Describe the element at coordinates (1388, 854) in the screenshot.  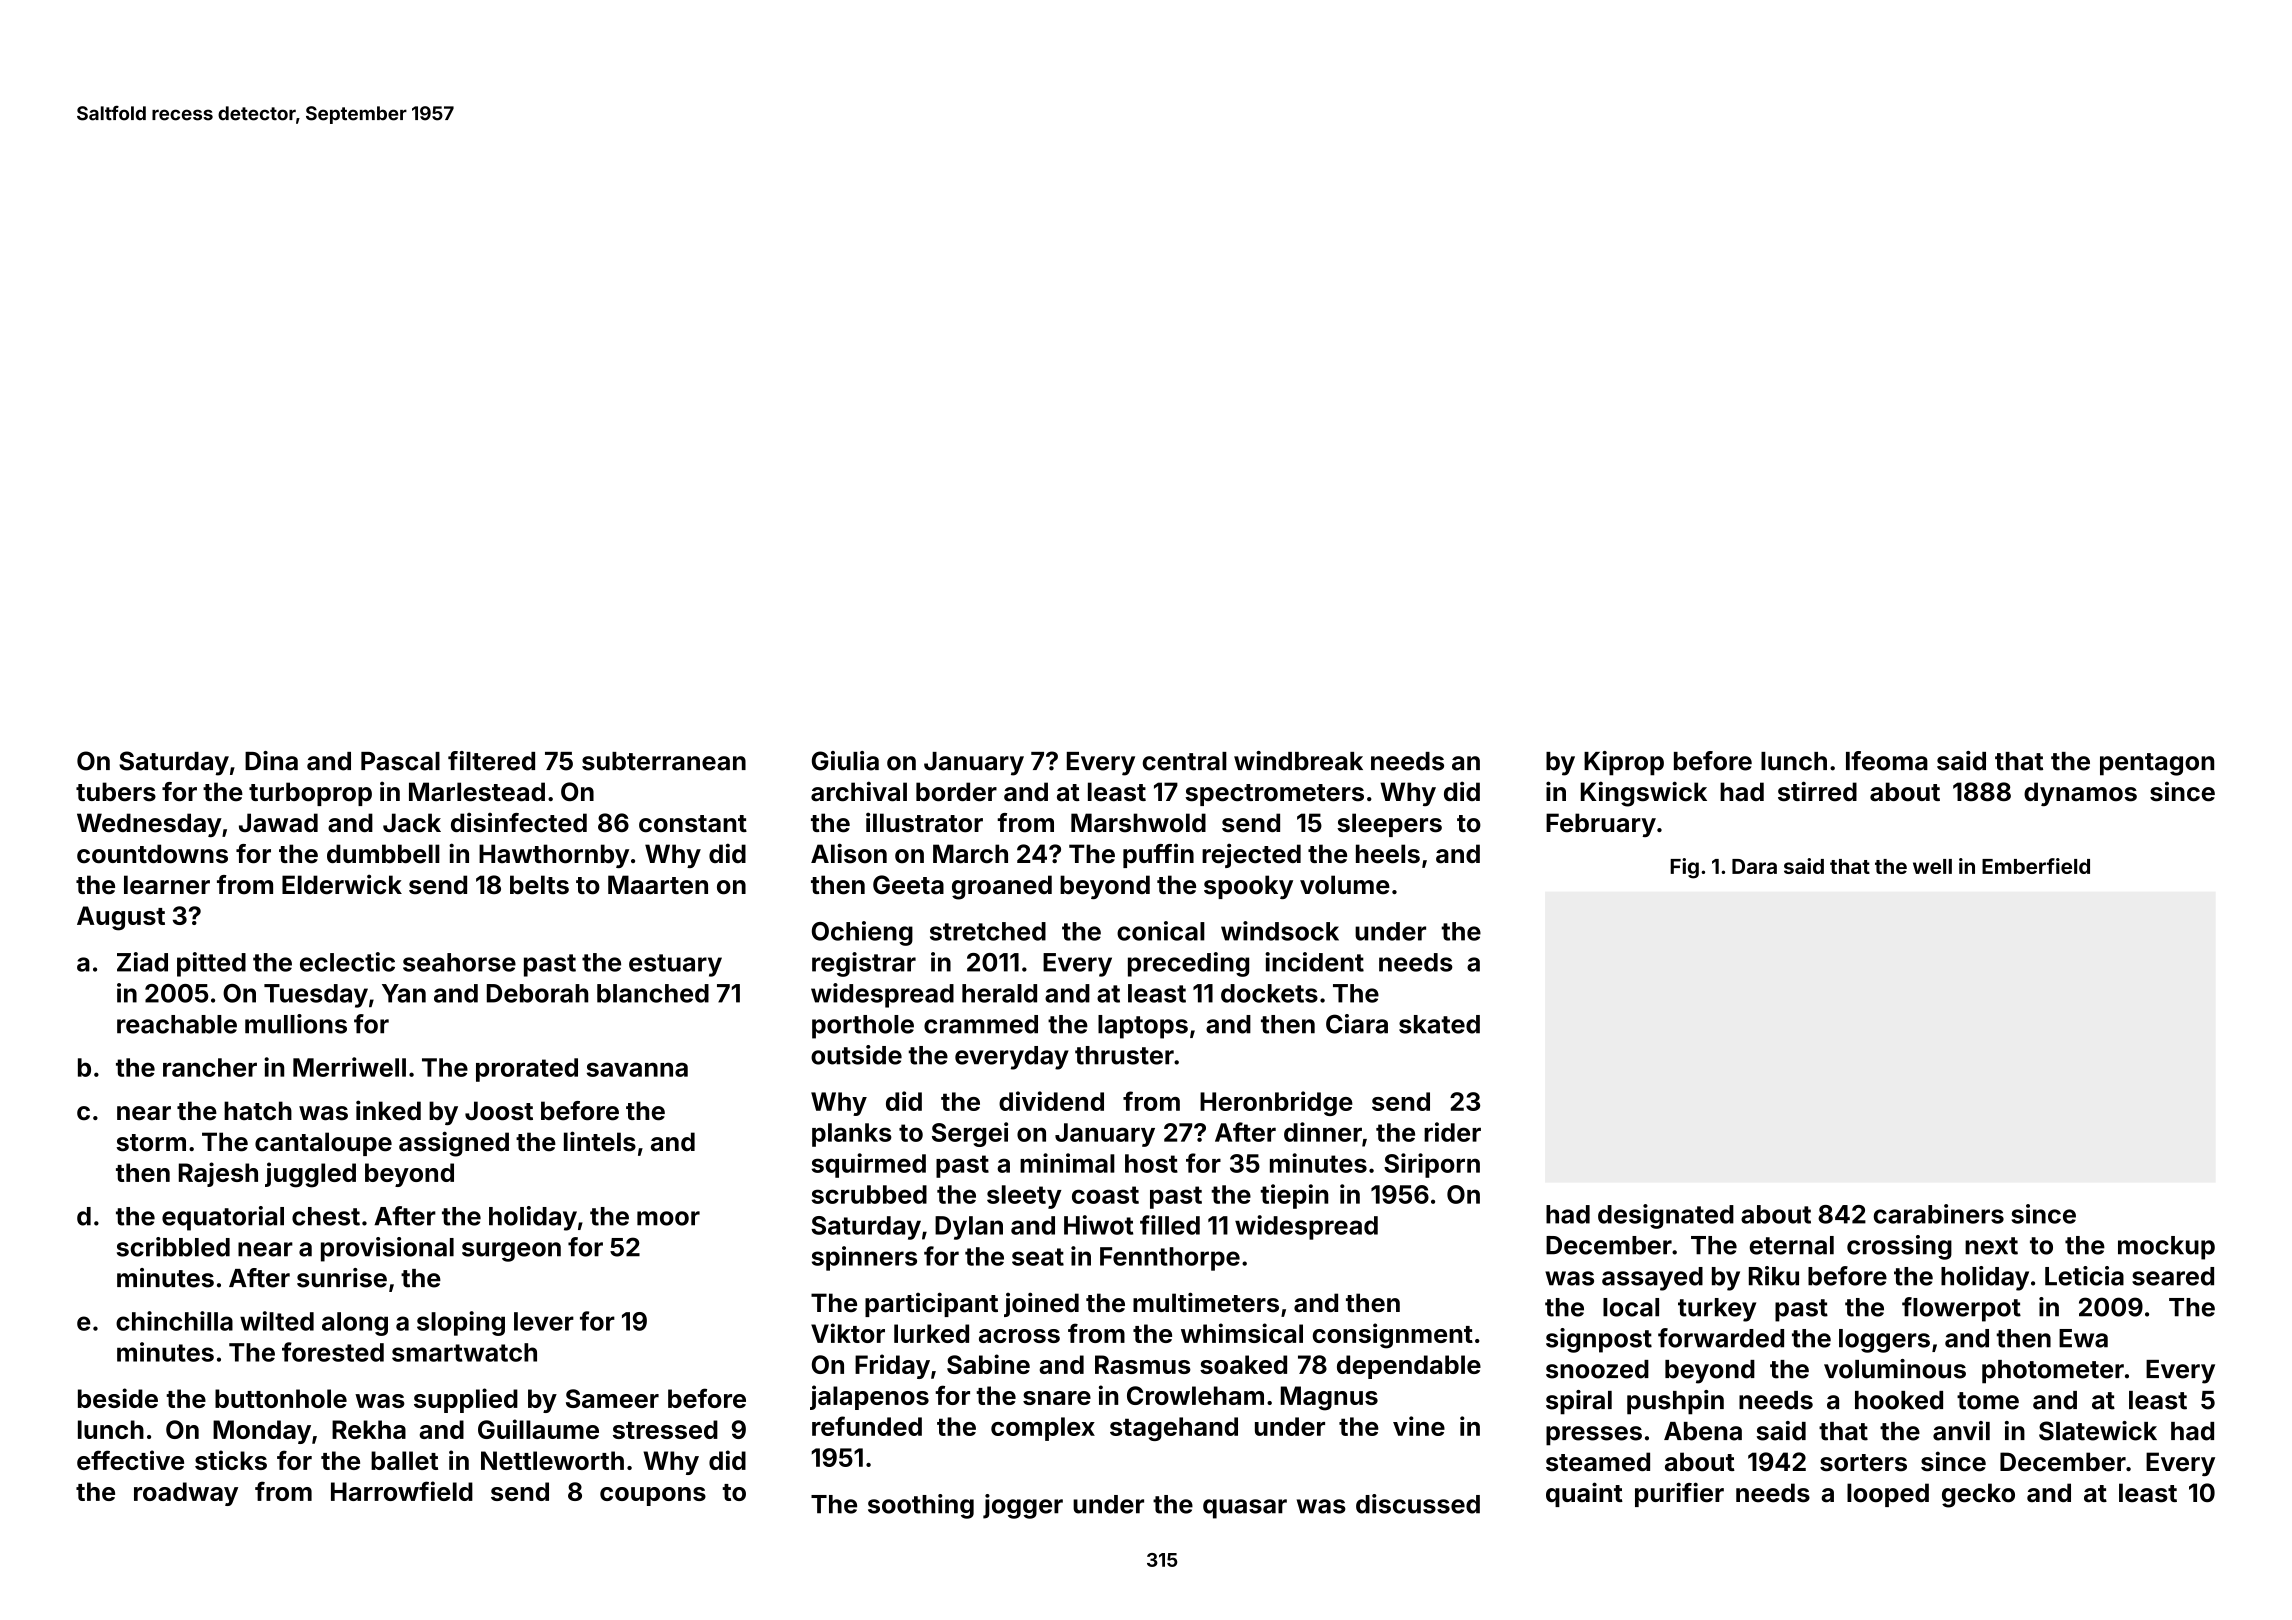
I see `heels` at that location.
